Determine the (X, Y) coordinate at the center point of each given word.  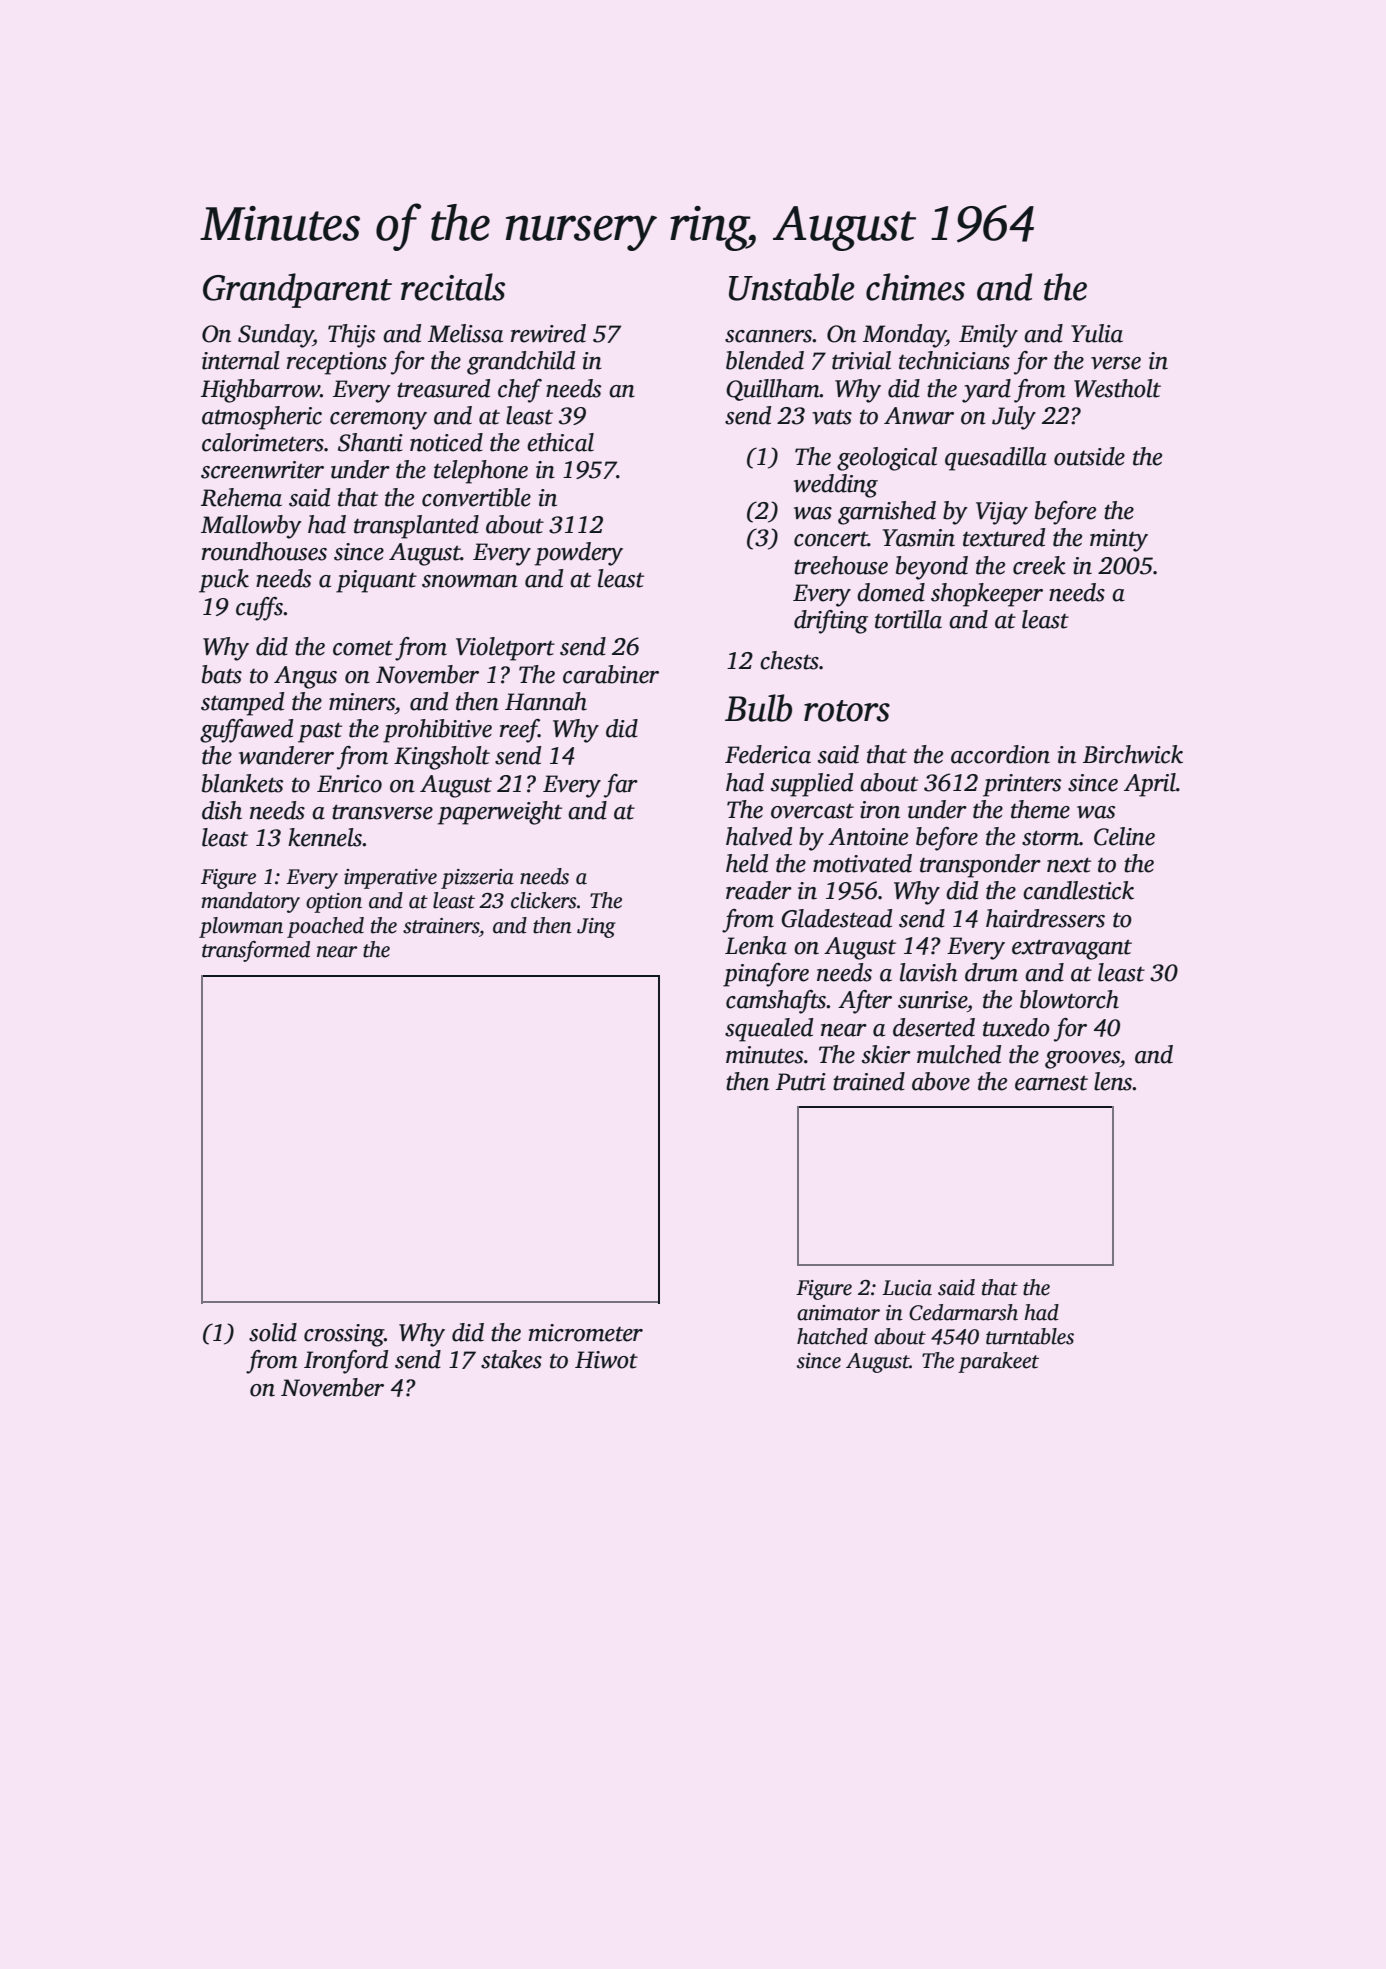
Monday (904, 336)
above (941, 1081)
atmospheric (262, 418)
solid (273, 1332)
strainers (441, 926)
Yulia (1097, 333)
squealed (769, 1030)
